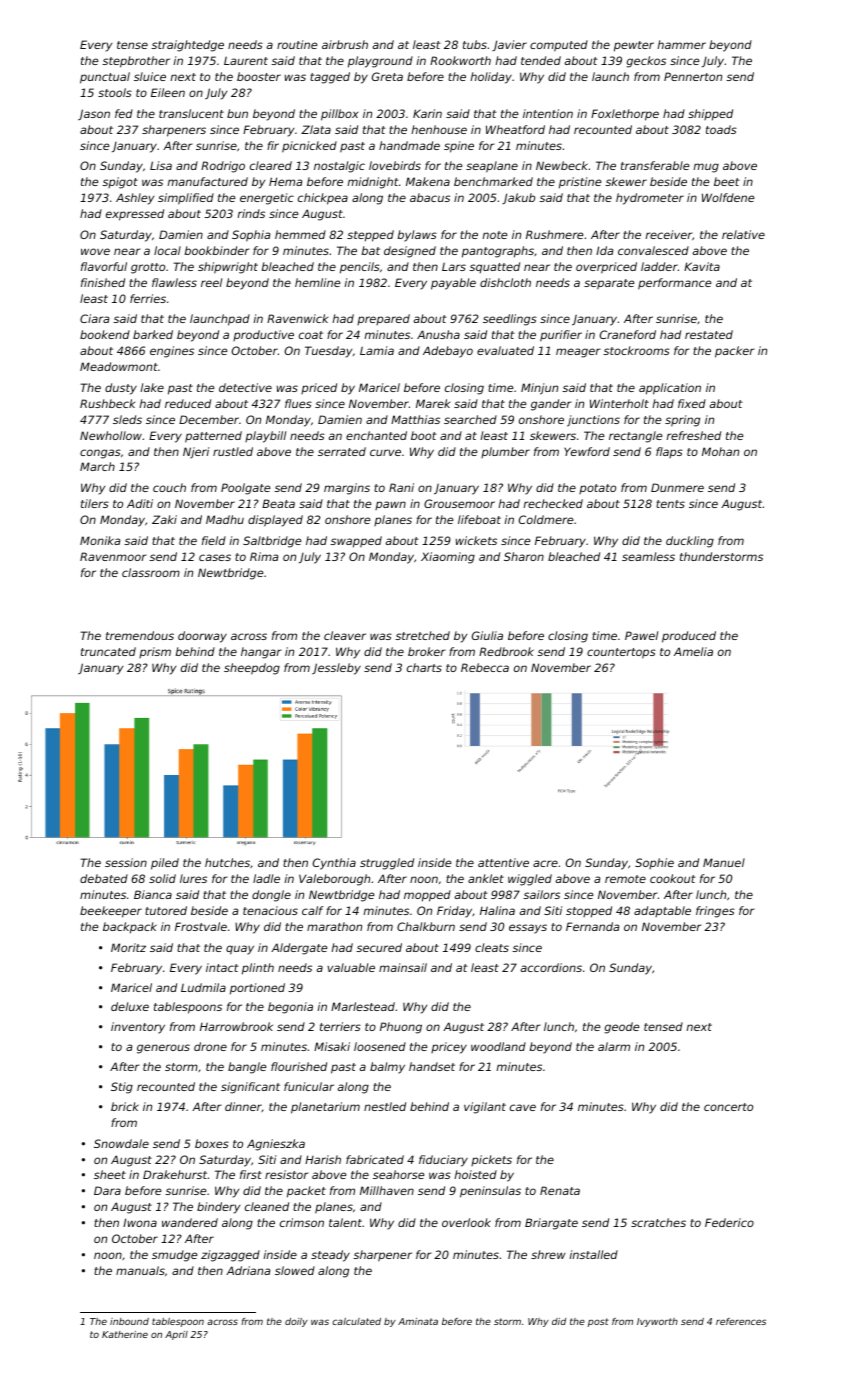 The height and width of the page is (1400, 849). What do you see at coordinates (709, 334) in the page?
I see `restated` at bounding box center [709, 334].
